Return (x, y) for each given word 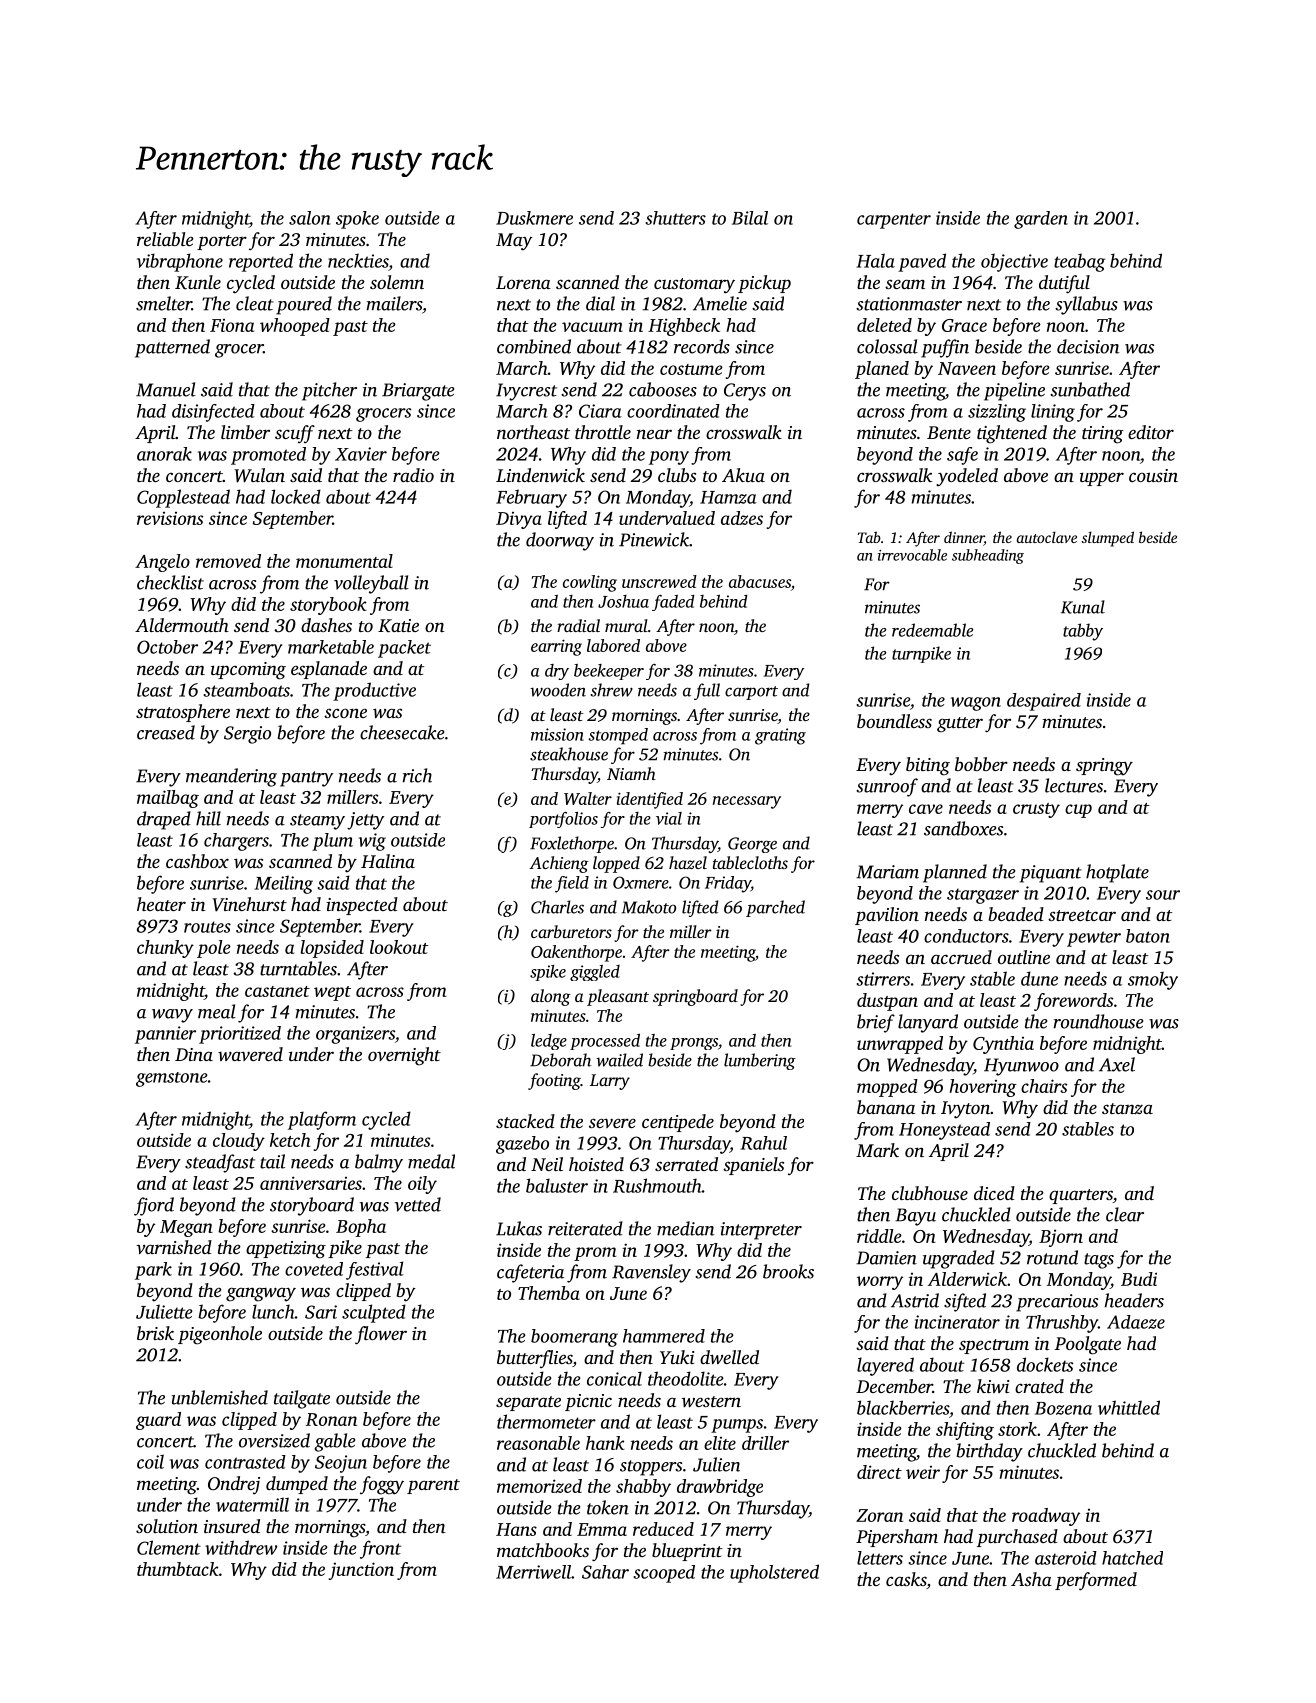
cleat (255, 303)
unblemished (219, 1397)
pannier (165, 1035)
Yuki (677, 1357)
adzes (742, 518)
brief (876, 1023)
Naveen (967, 368)
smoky (1153, 980)
